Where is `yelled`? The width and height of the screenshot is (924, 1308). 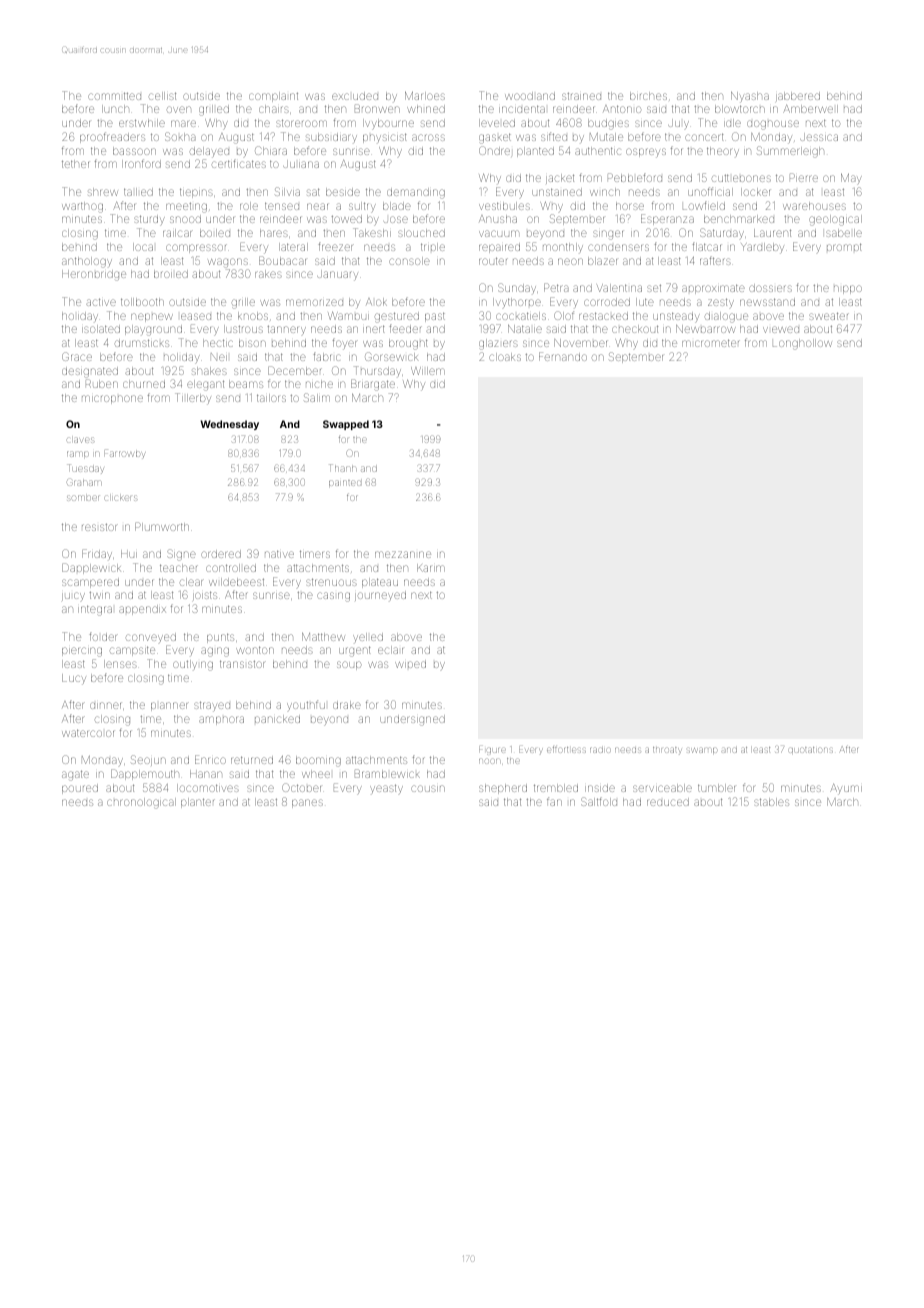
yelled is located at coordinates (368, 637).
